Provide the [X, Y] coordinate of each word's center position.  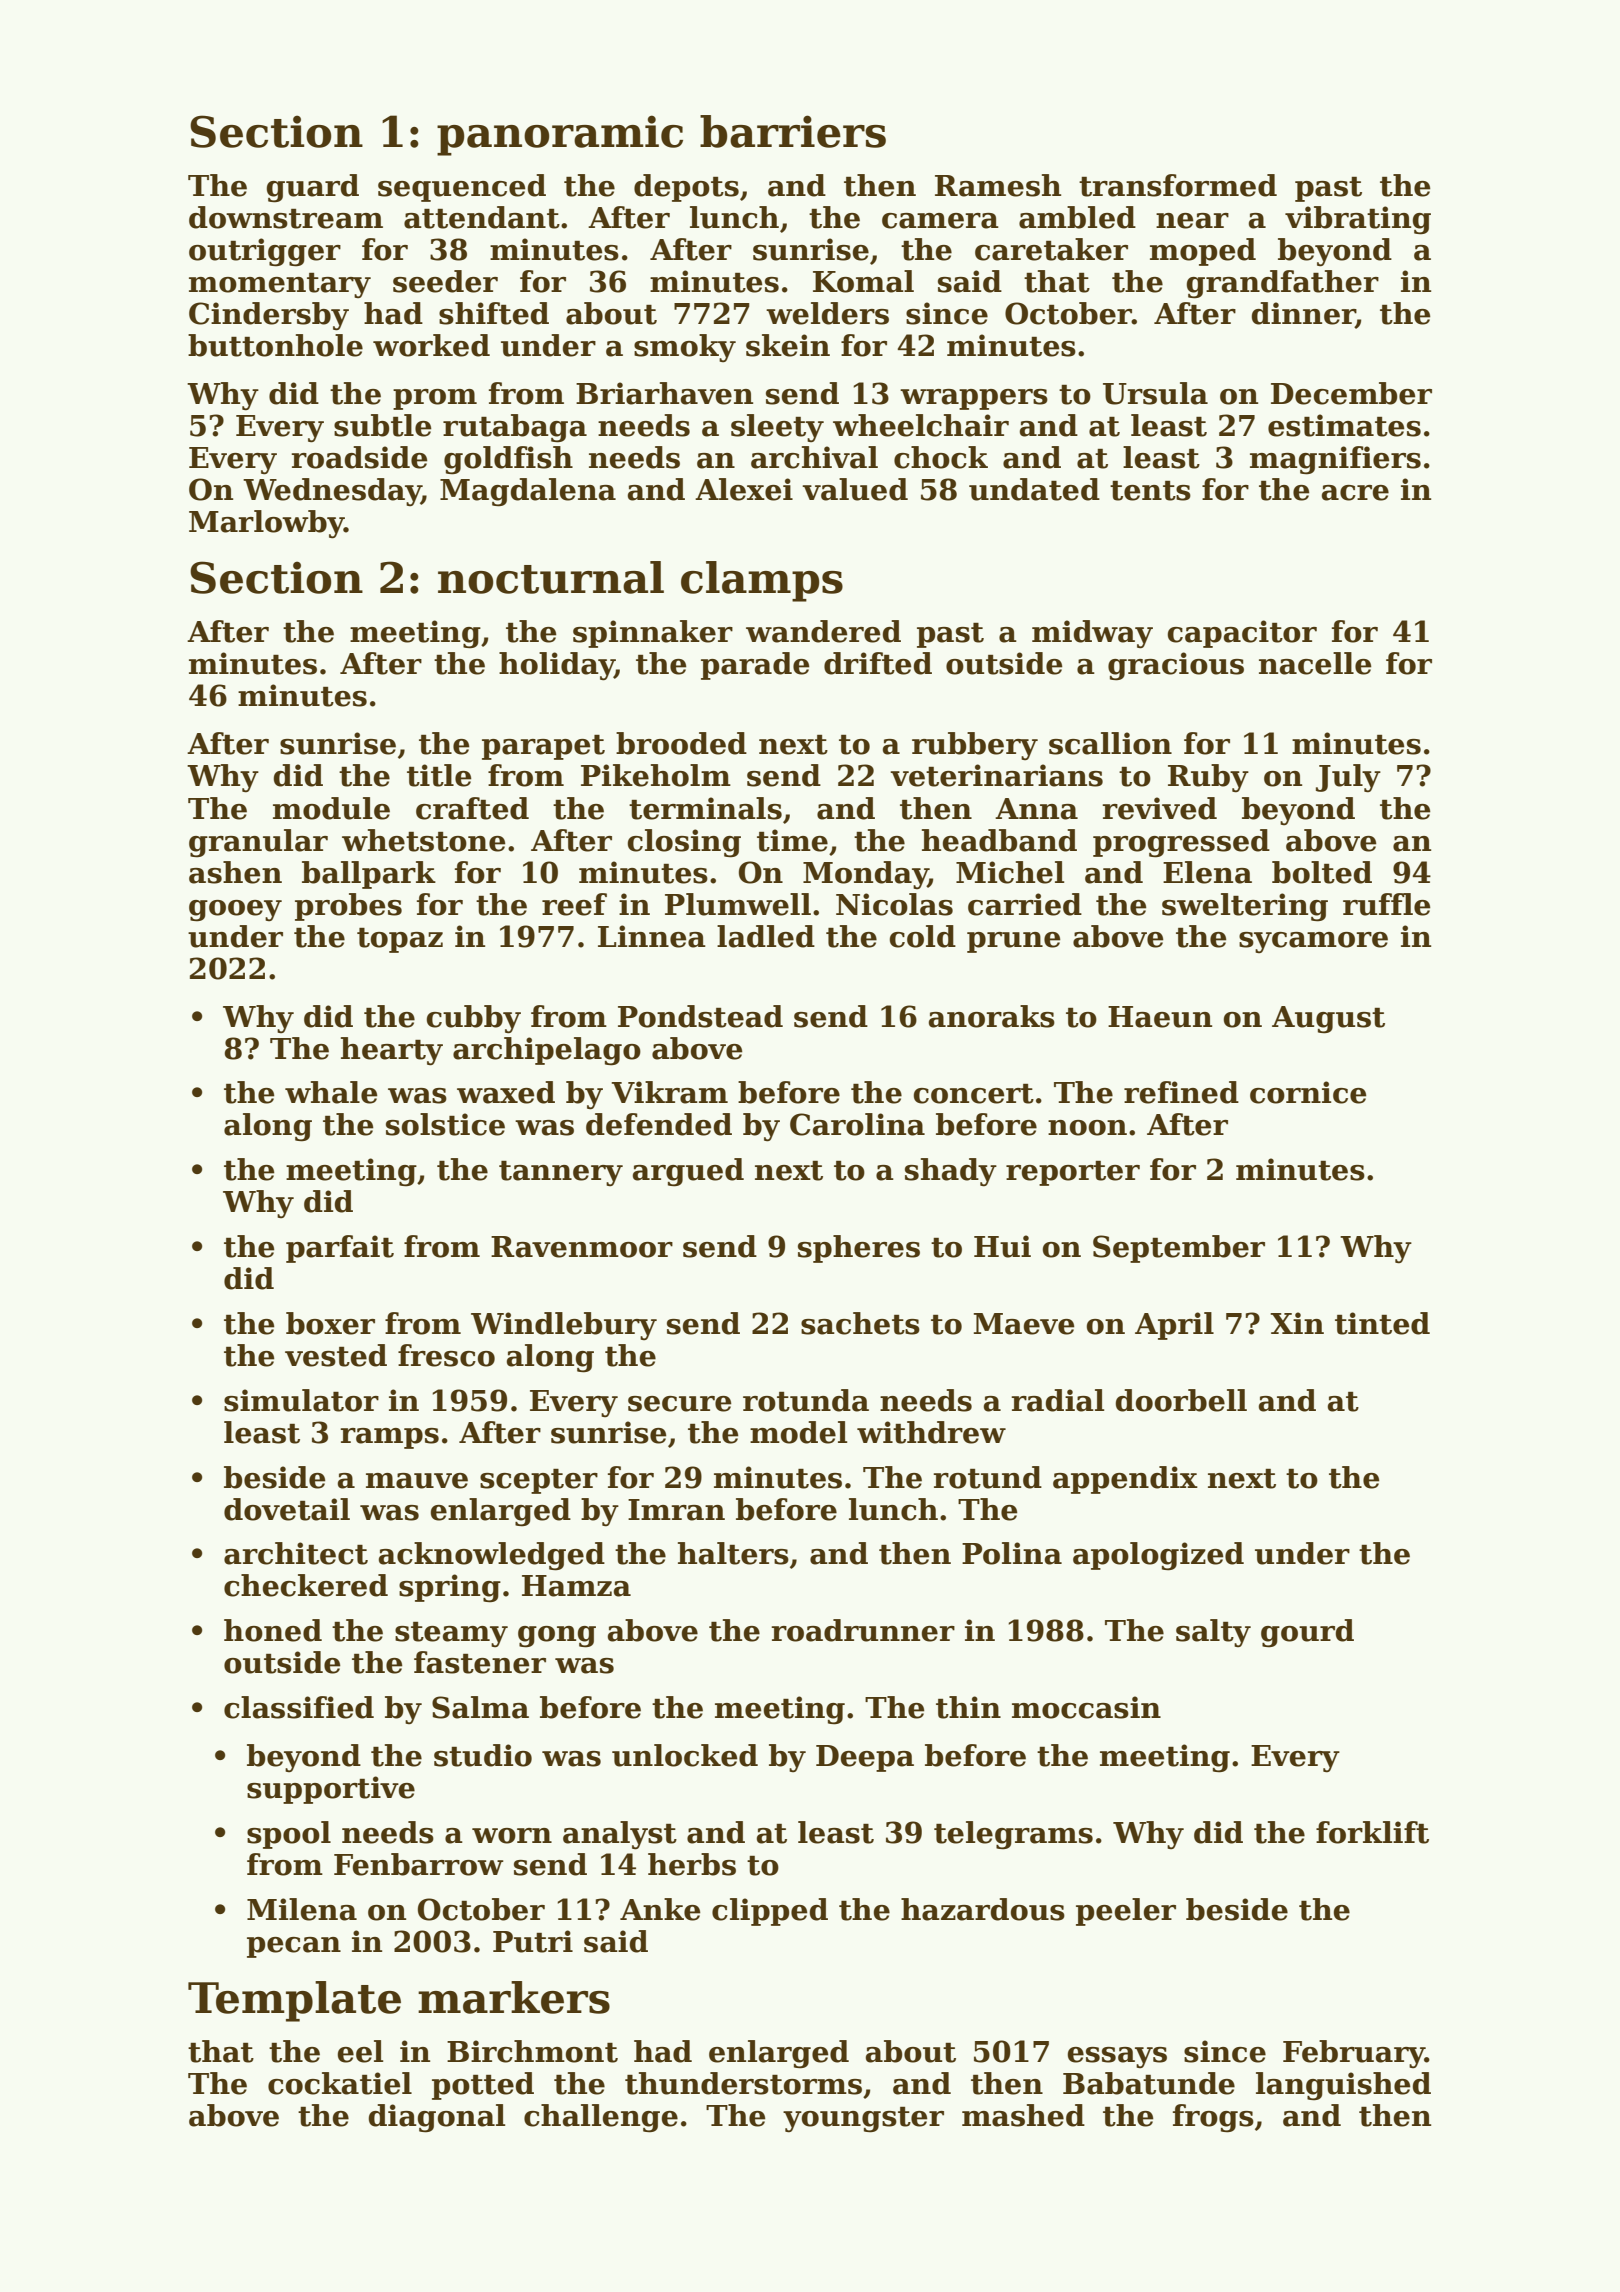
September [1179, 1249]
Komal [863, 281]
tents [1150, 491]
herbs [692, 1864]
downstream [286, 217]
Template [294, 2001]
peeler [1126, 1912]
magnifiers [1335, 460]
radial [1057, 1400]
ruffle [1387, 904]
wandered [823, 631]
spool [289, 1835]
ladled [766, 936]
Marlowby [266, 524]
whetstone [424, 840]
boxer [330, 1323]
